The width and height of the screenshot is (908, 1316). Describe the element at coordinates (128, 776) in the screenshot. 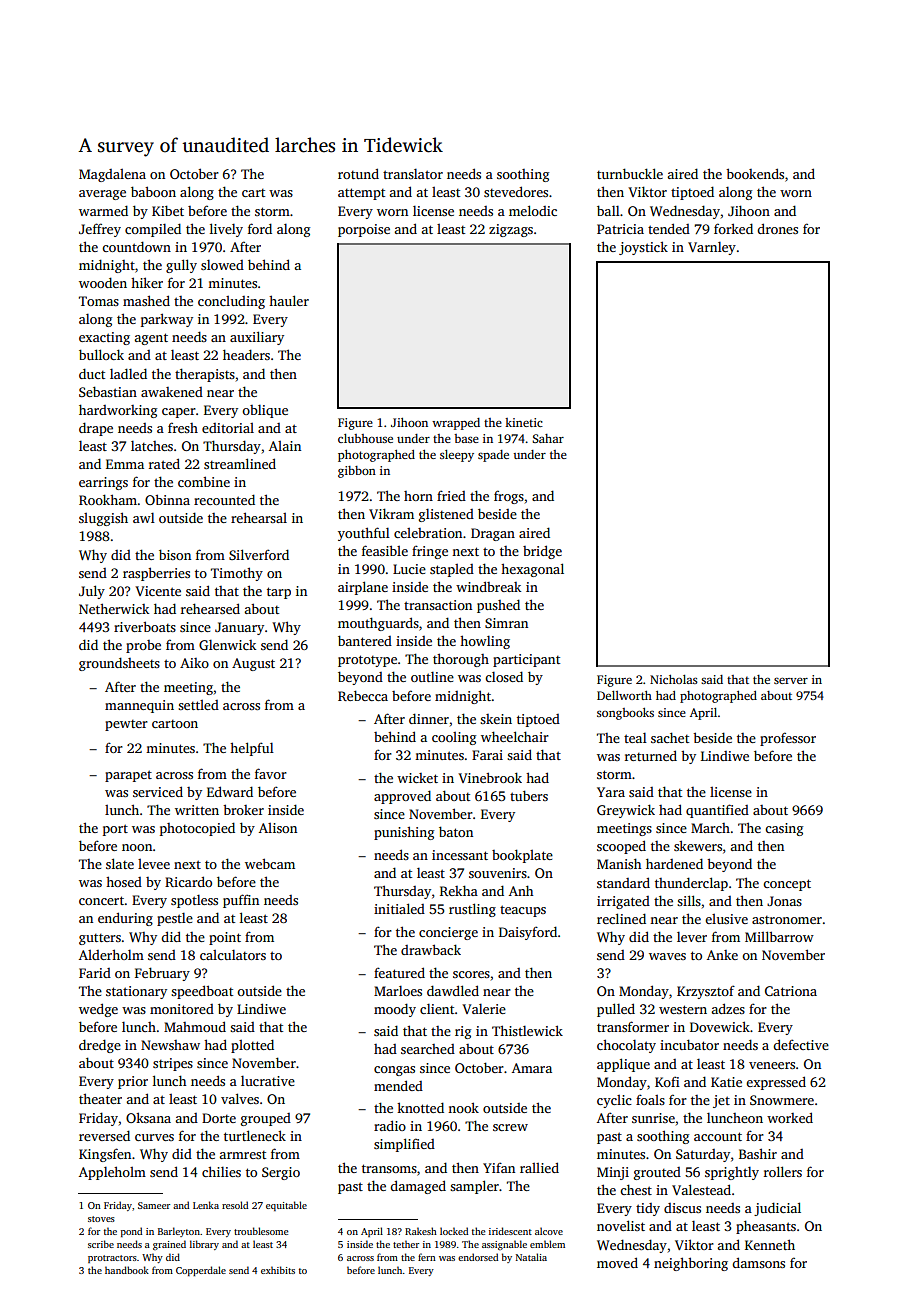

I see `parapet` at that location.
